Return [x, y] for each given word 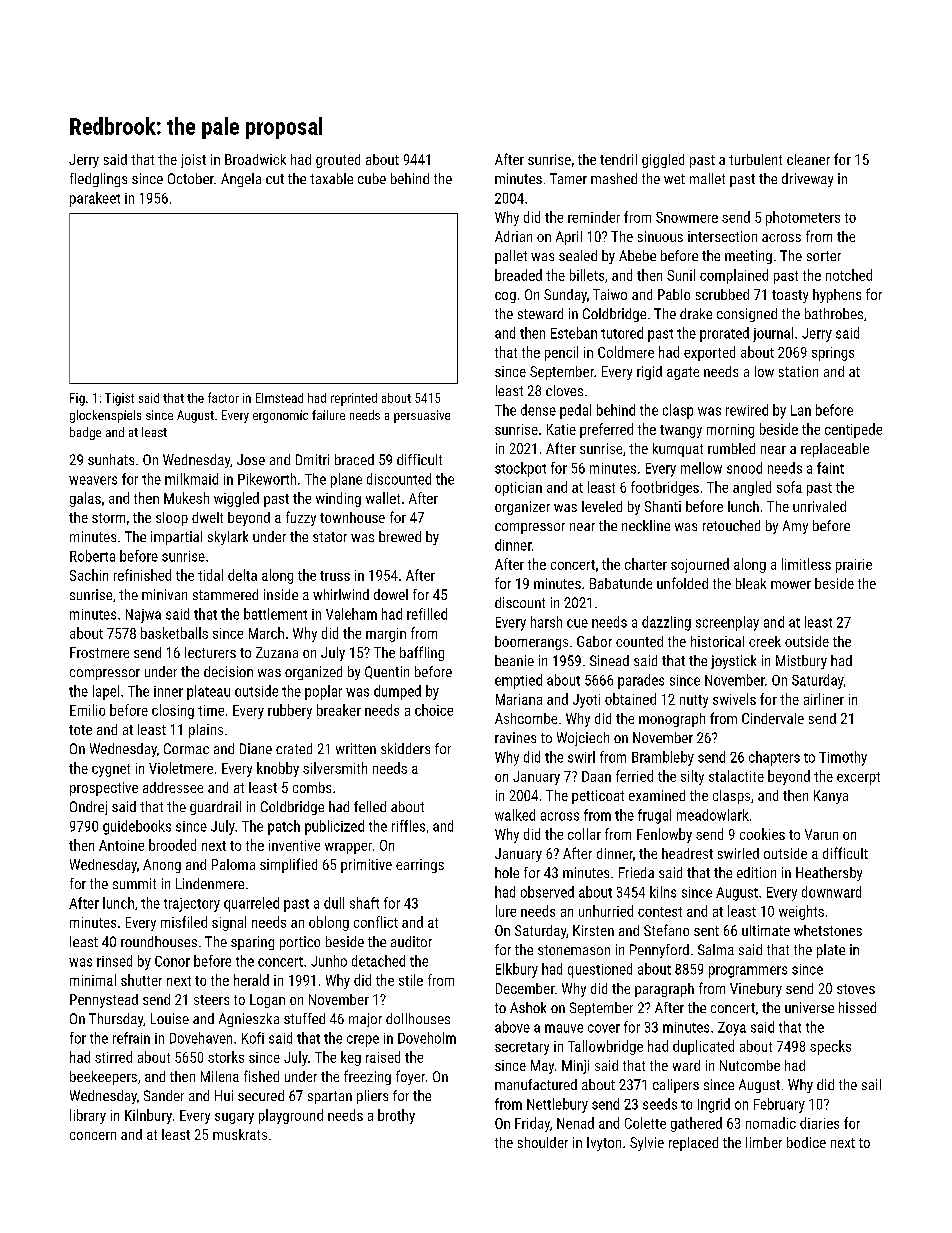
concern [93, 1136]
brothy [396, 1116]
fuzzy [301, 518]
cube [372, 178]
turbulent [755, 159]
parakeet [95, 199]
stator [330, 537]
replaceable [835, 450]
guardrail [215, 808]
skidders [405, 748]
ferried [634, 776]
